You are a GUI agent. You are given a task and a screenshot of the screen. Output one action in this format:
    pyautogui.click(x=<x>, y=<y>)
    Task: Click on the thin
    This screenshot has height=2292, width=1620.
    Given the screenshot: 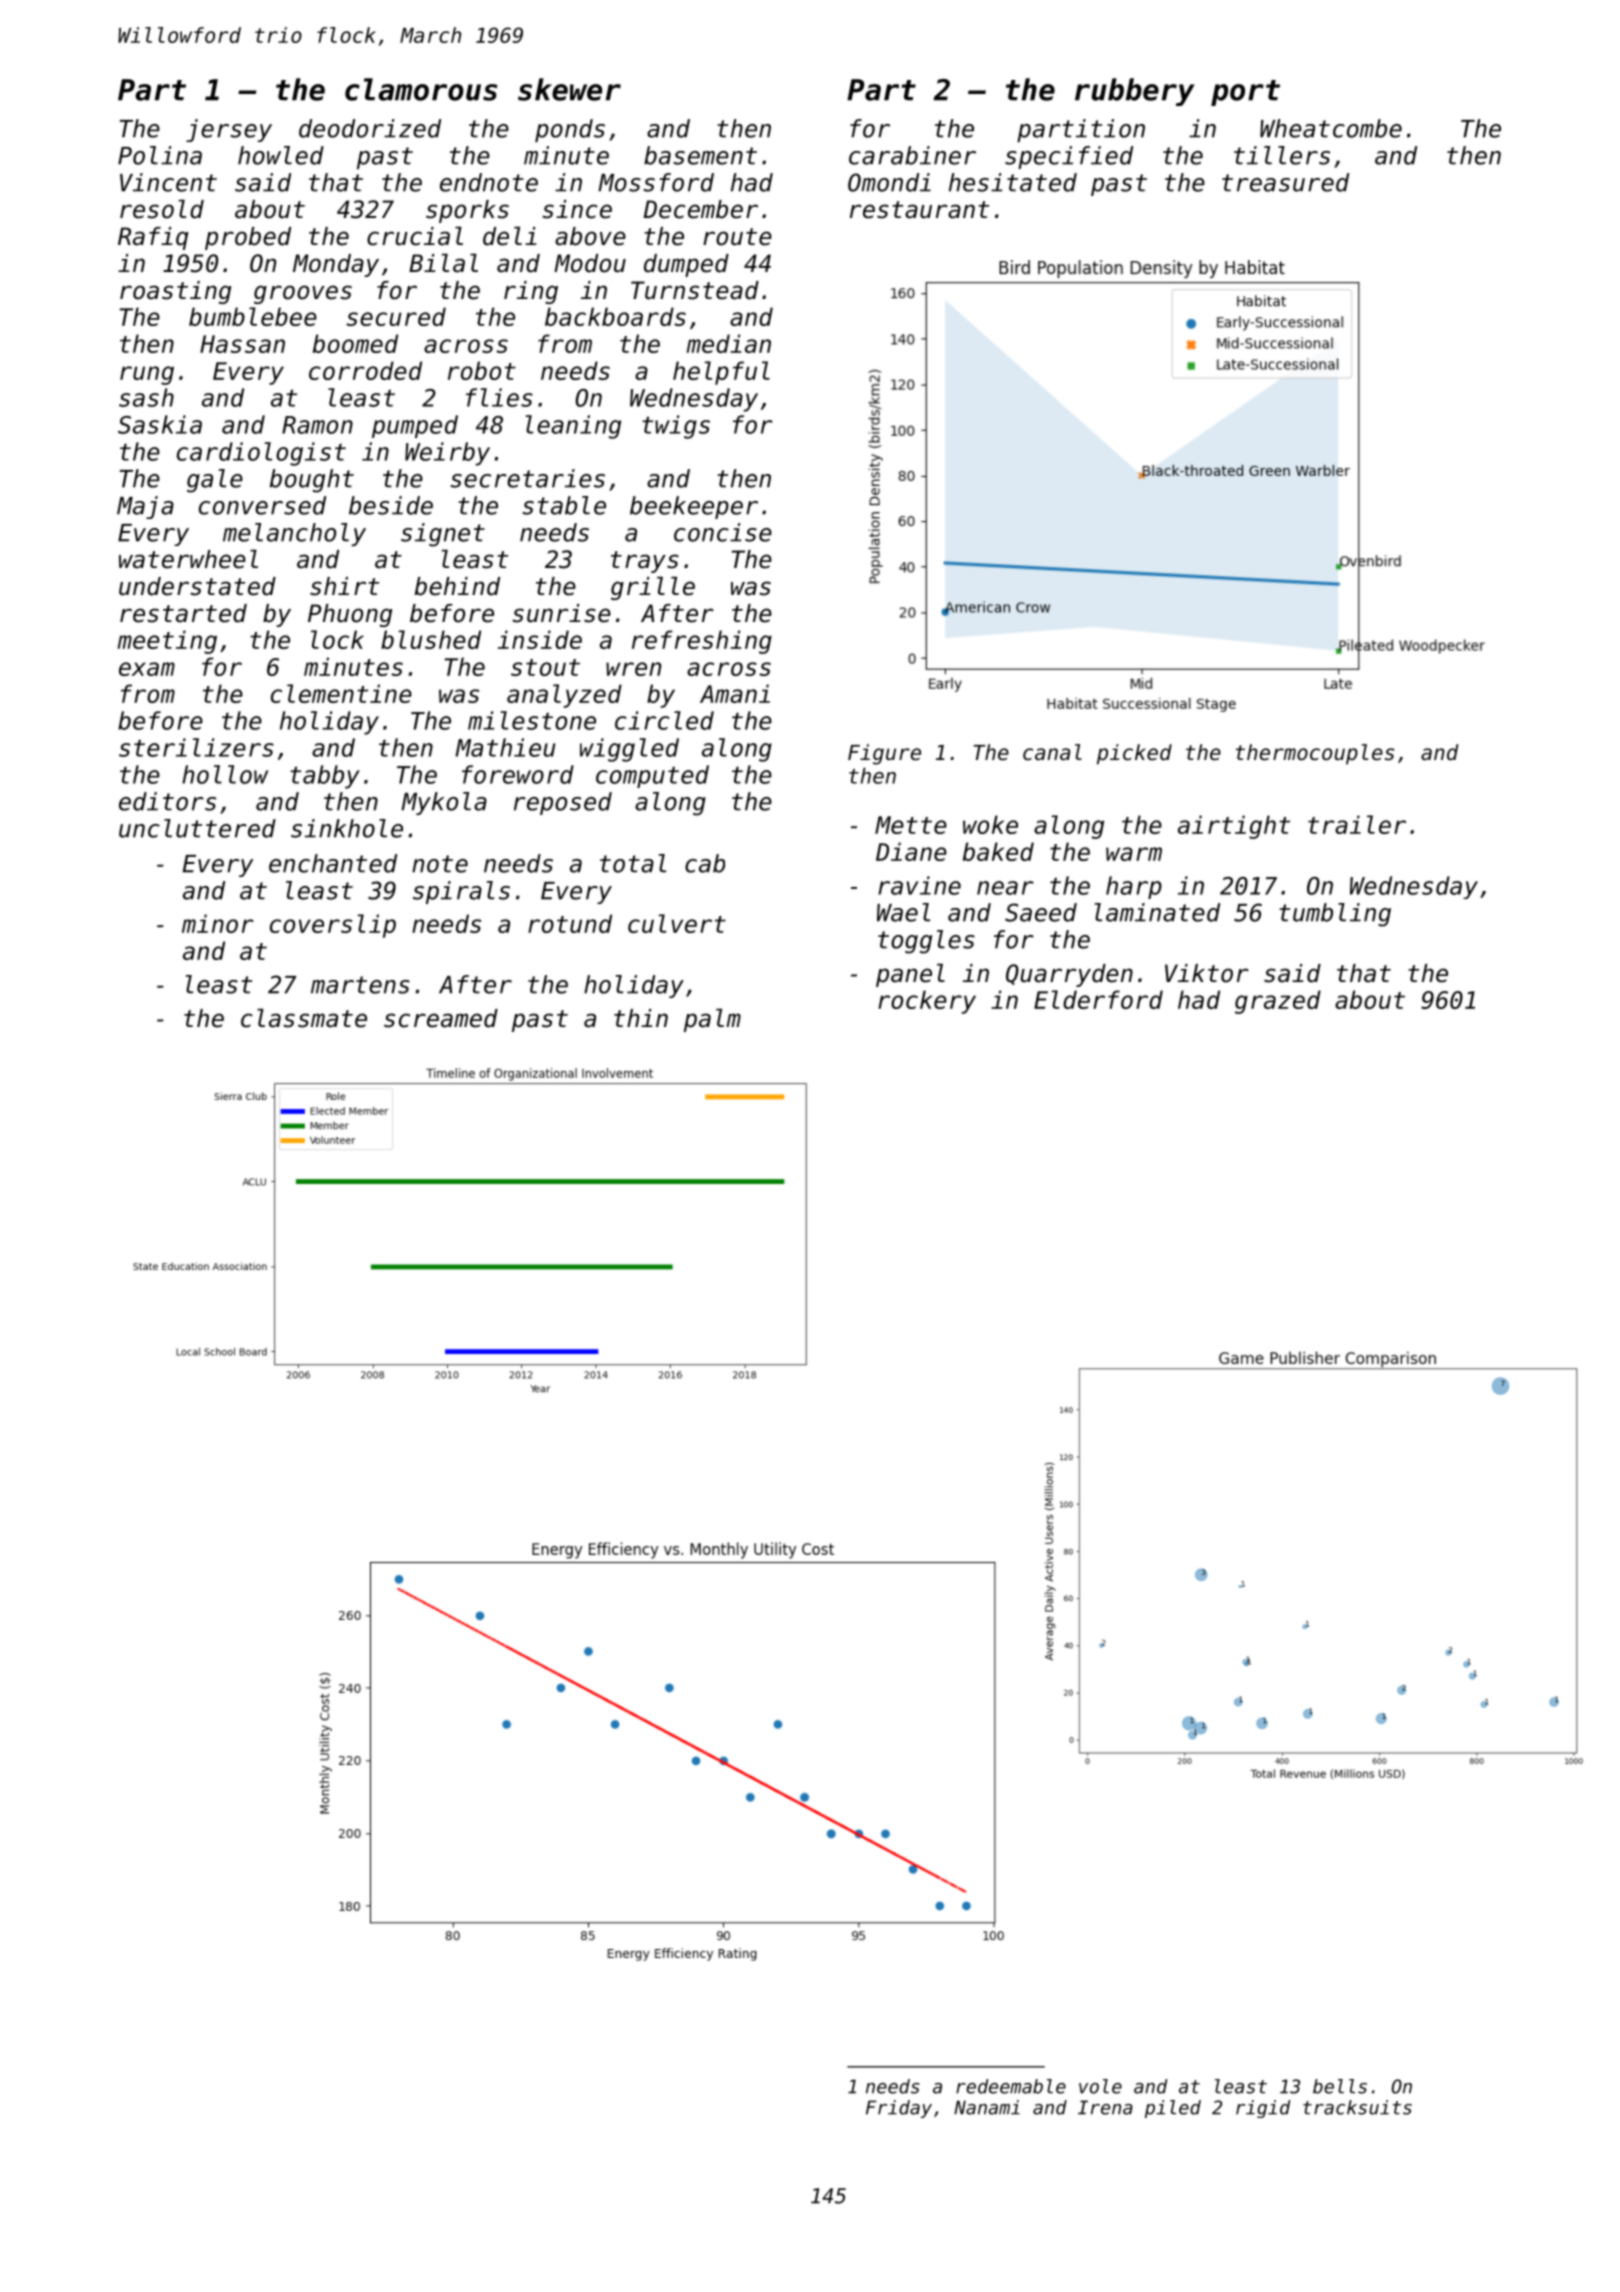 What is the action you would take?
    pyautogui.click(x=641, y=1018)
